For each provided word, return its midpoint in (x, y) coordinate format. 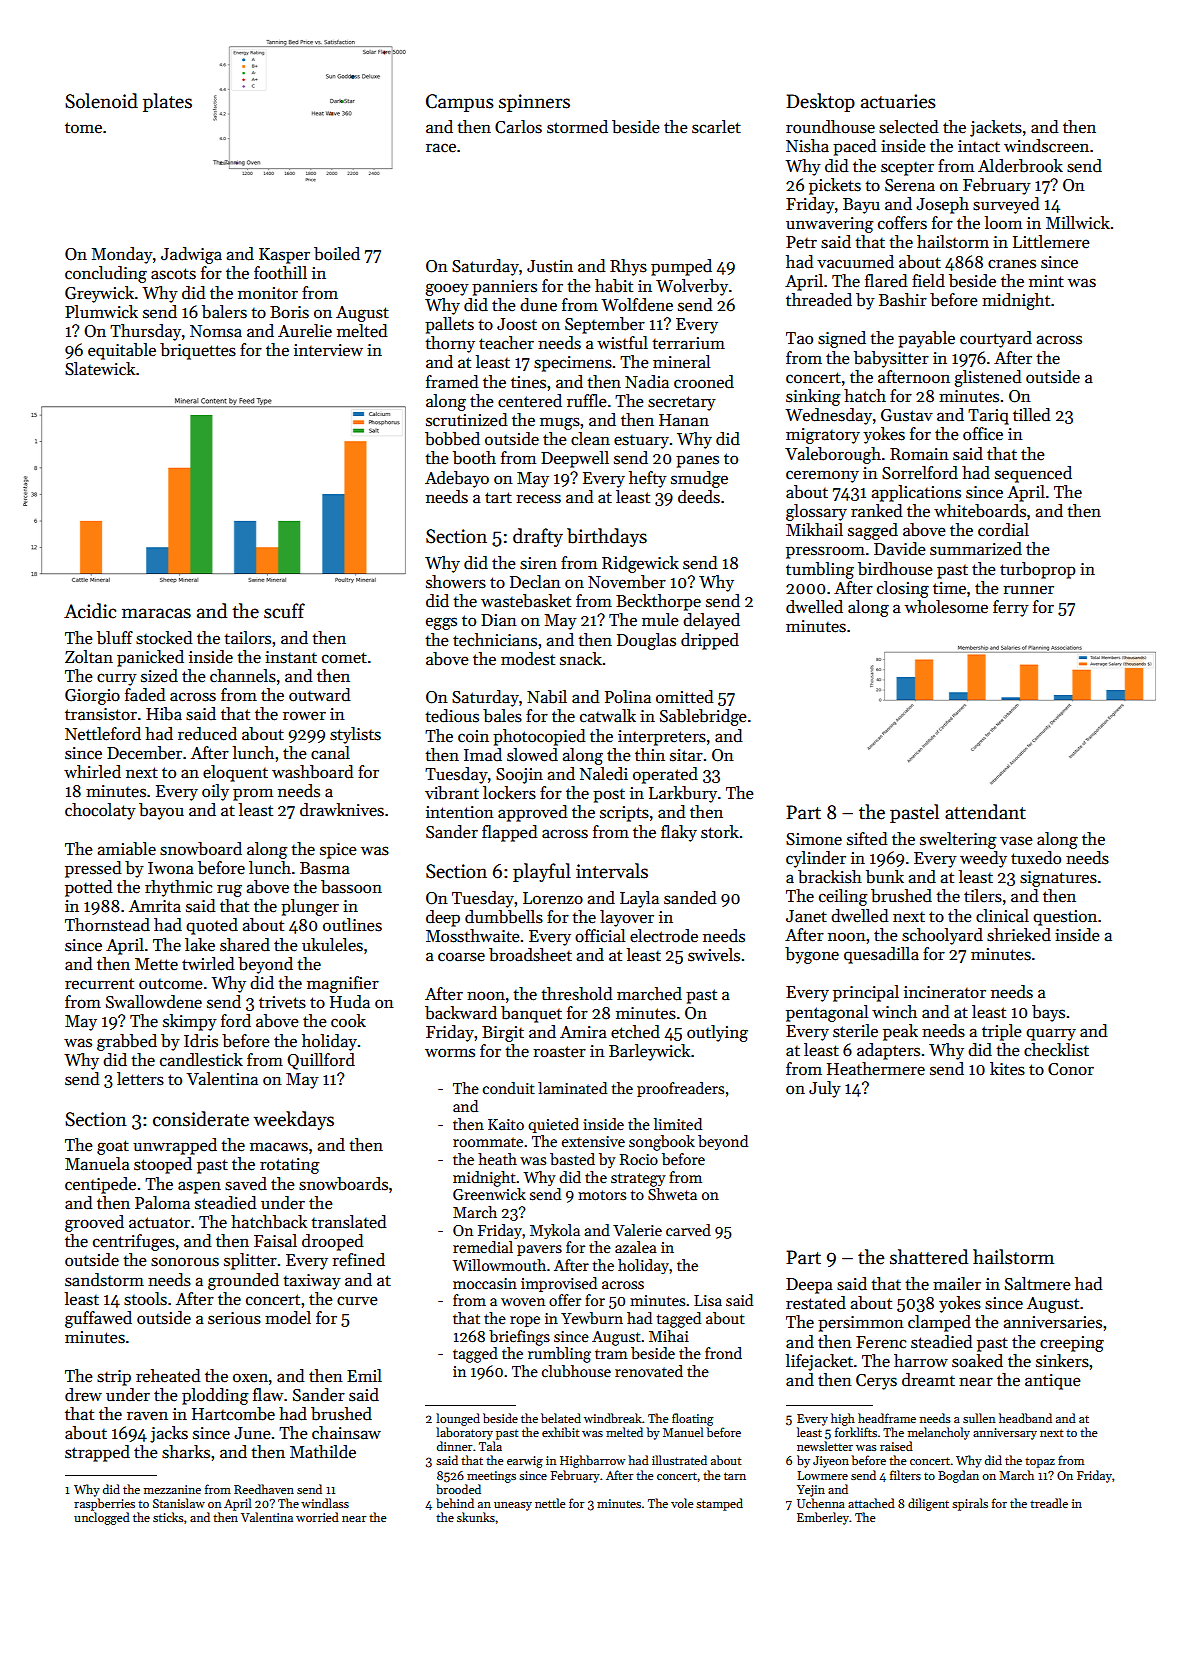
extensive (593, 1141)
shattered (929, 1257)
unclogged (102, 1518)
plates (167, 102)
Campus (460, 103)
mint (1046, 281)
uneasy (513, 1506)
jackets (996, 128)
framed (452, 382)
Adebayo (457, 479)
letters (140, 1079)
